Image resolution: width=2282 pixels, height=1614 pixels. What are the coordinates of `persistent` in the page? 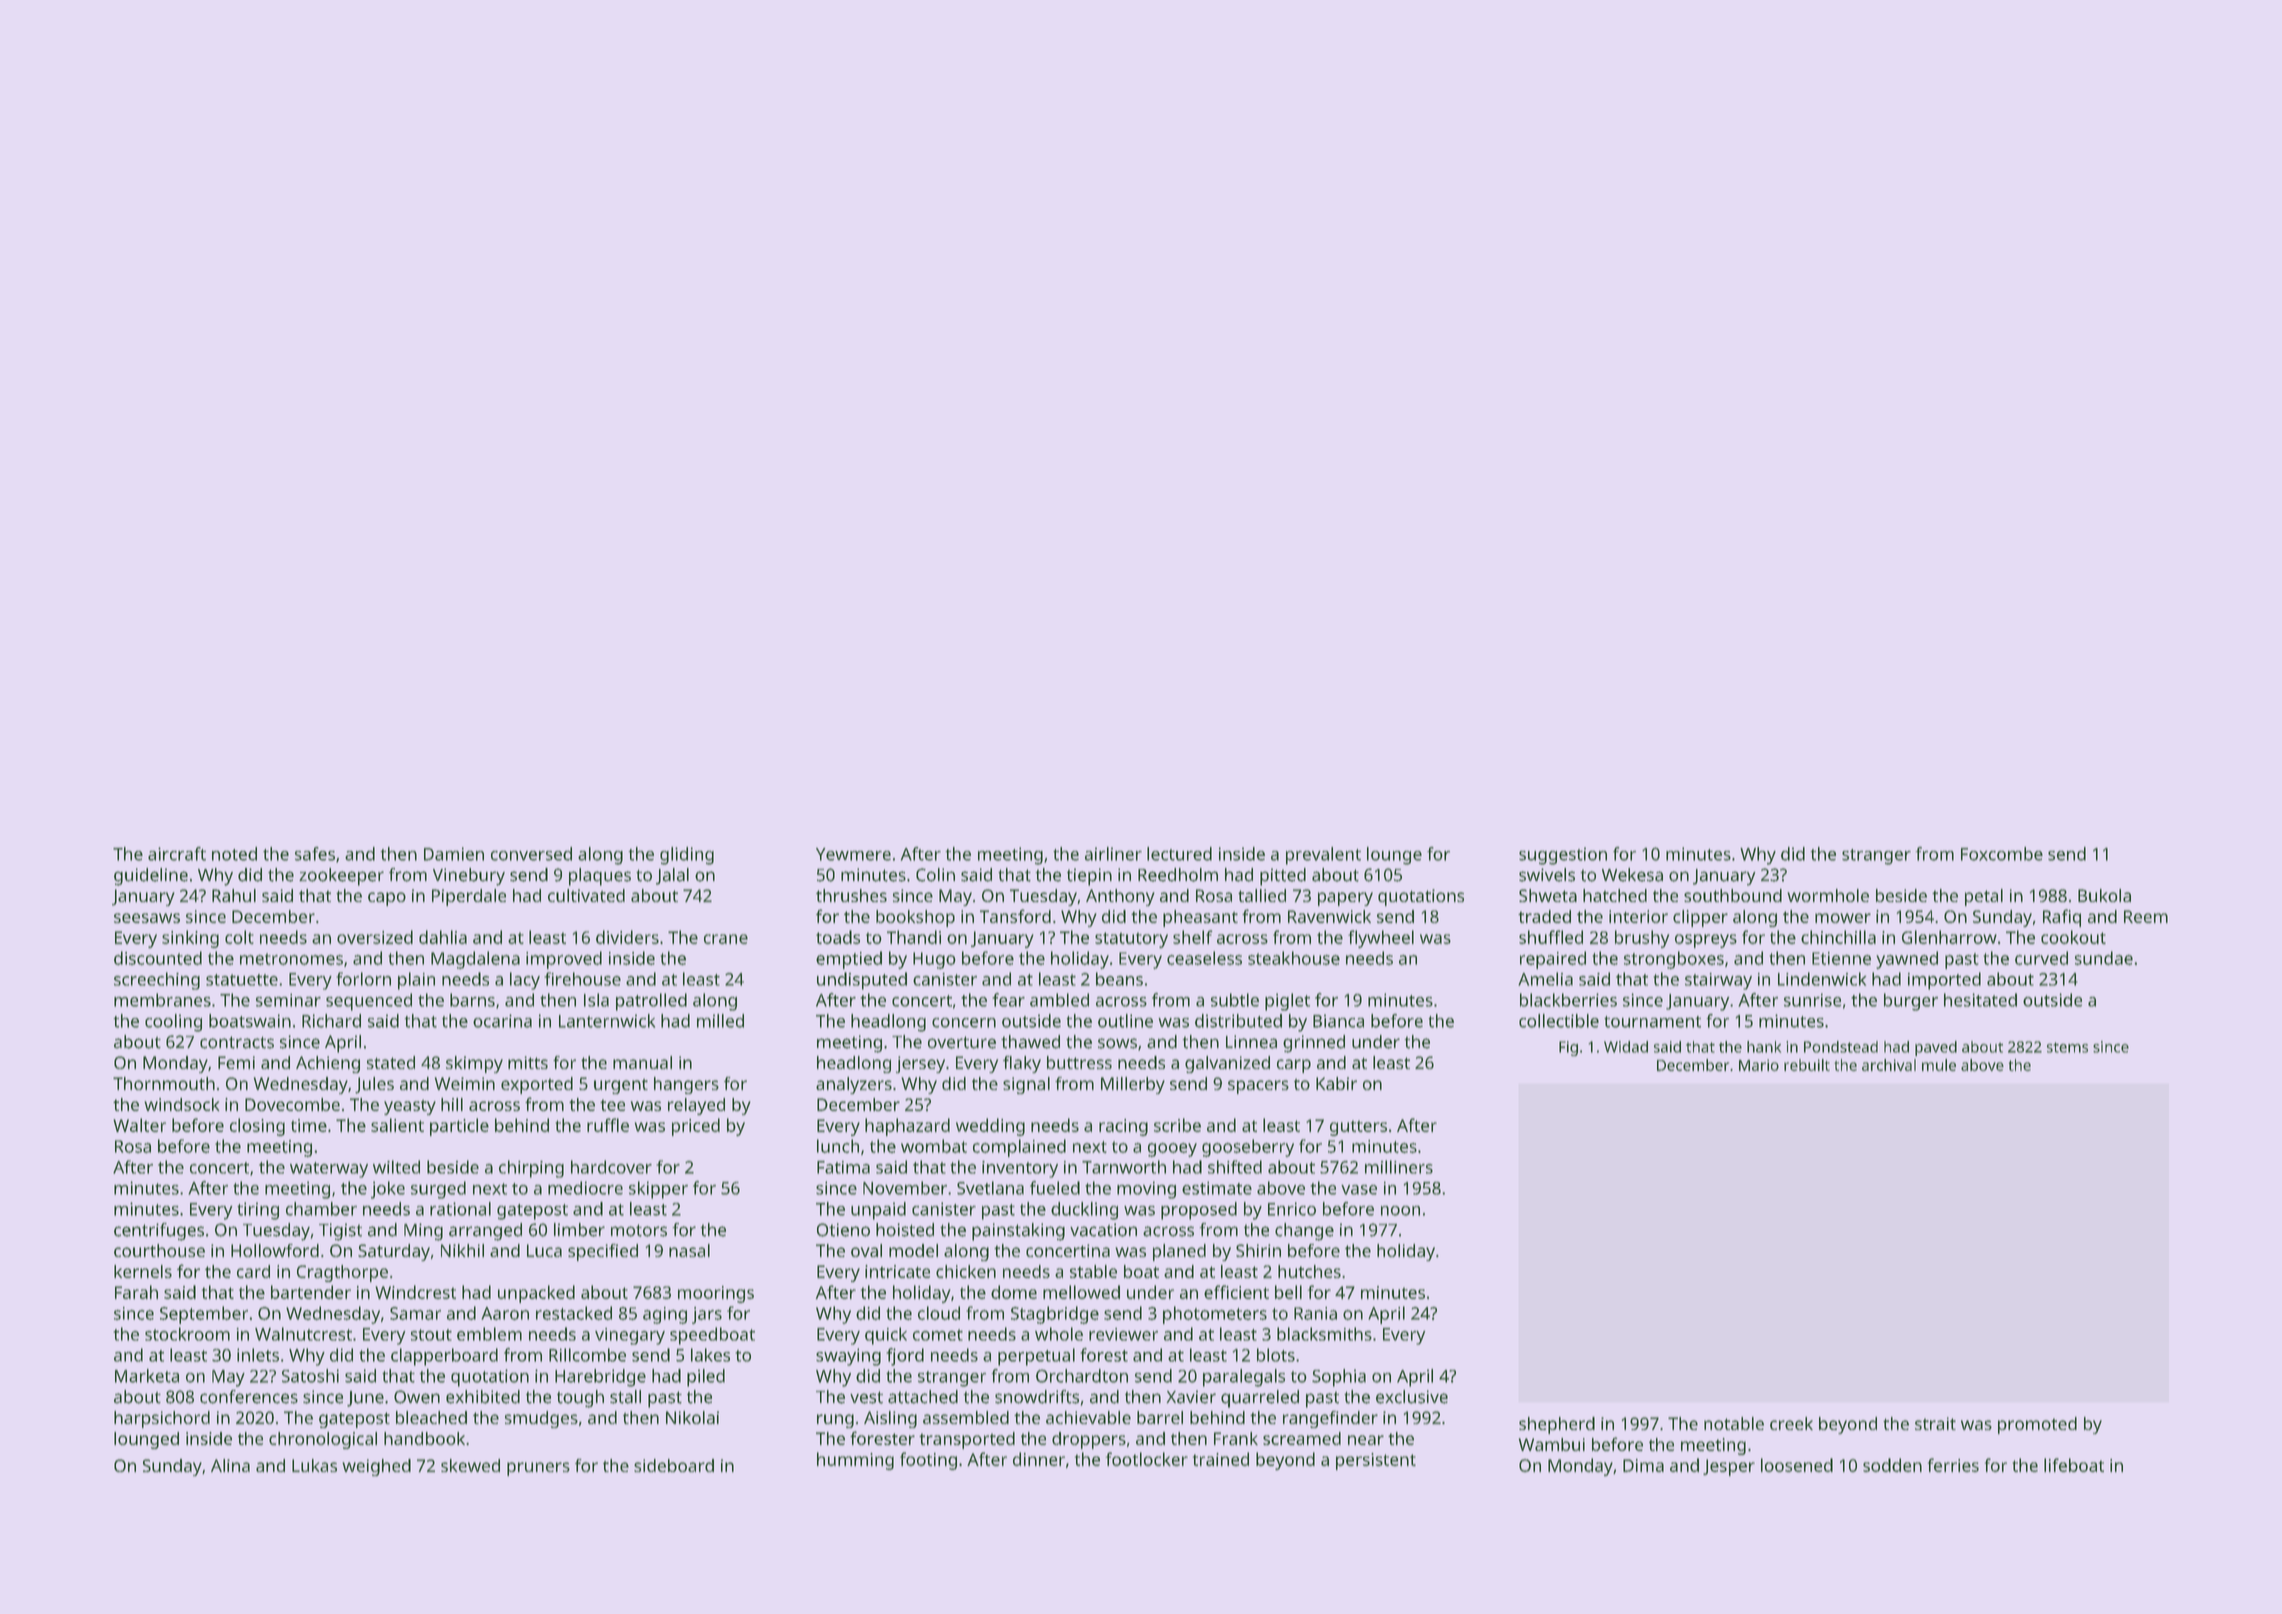 It's located at (1376, 1461).
